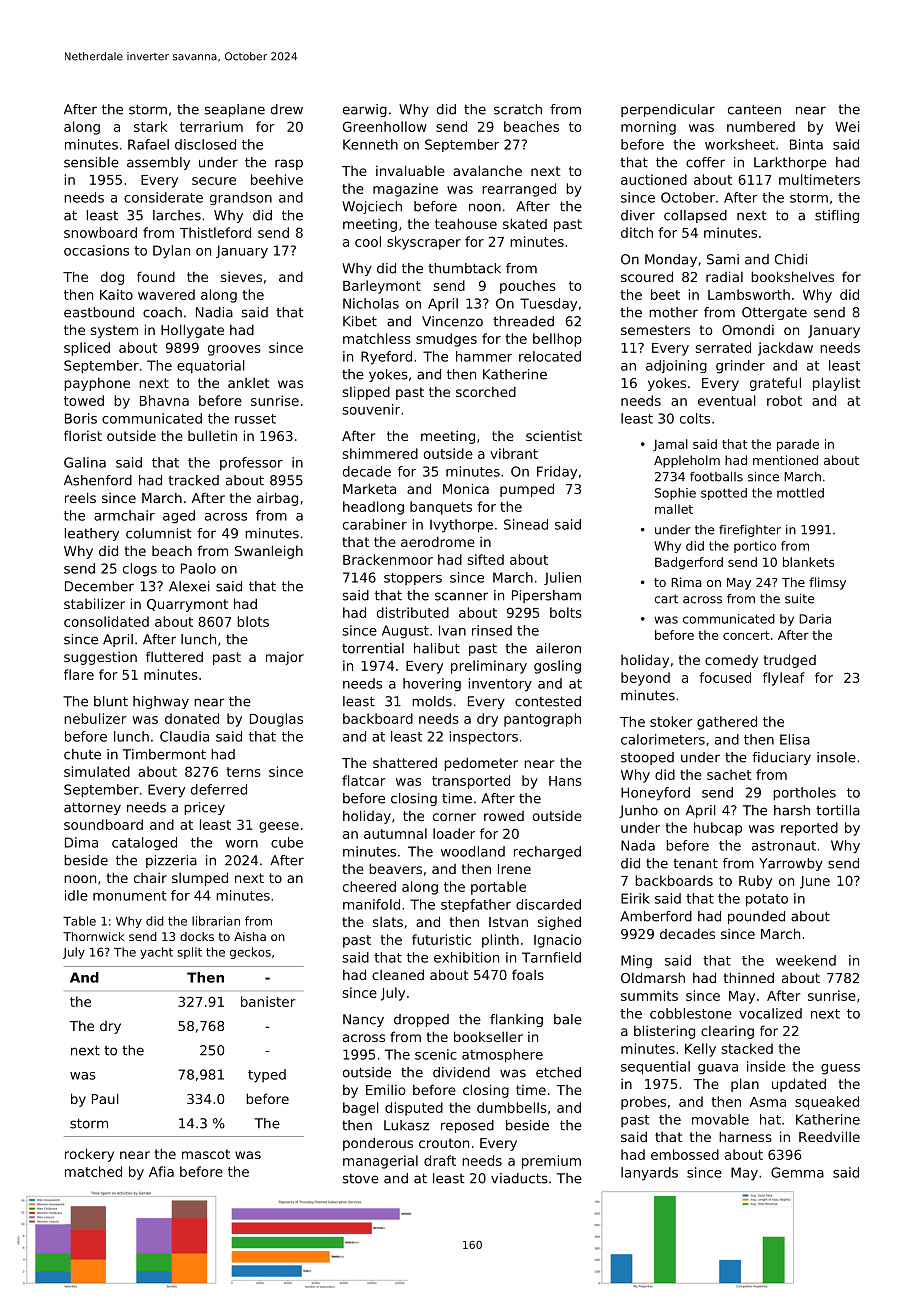  I want to click on calorimeters, so click(663, 739).
